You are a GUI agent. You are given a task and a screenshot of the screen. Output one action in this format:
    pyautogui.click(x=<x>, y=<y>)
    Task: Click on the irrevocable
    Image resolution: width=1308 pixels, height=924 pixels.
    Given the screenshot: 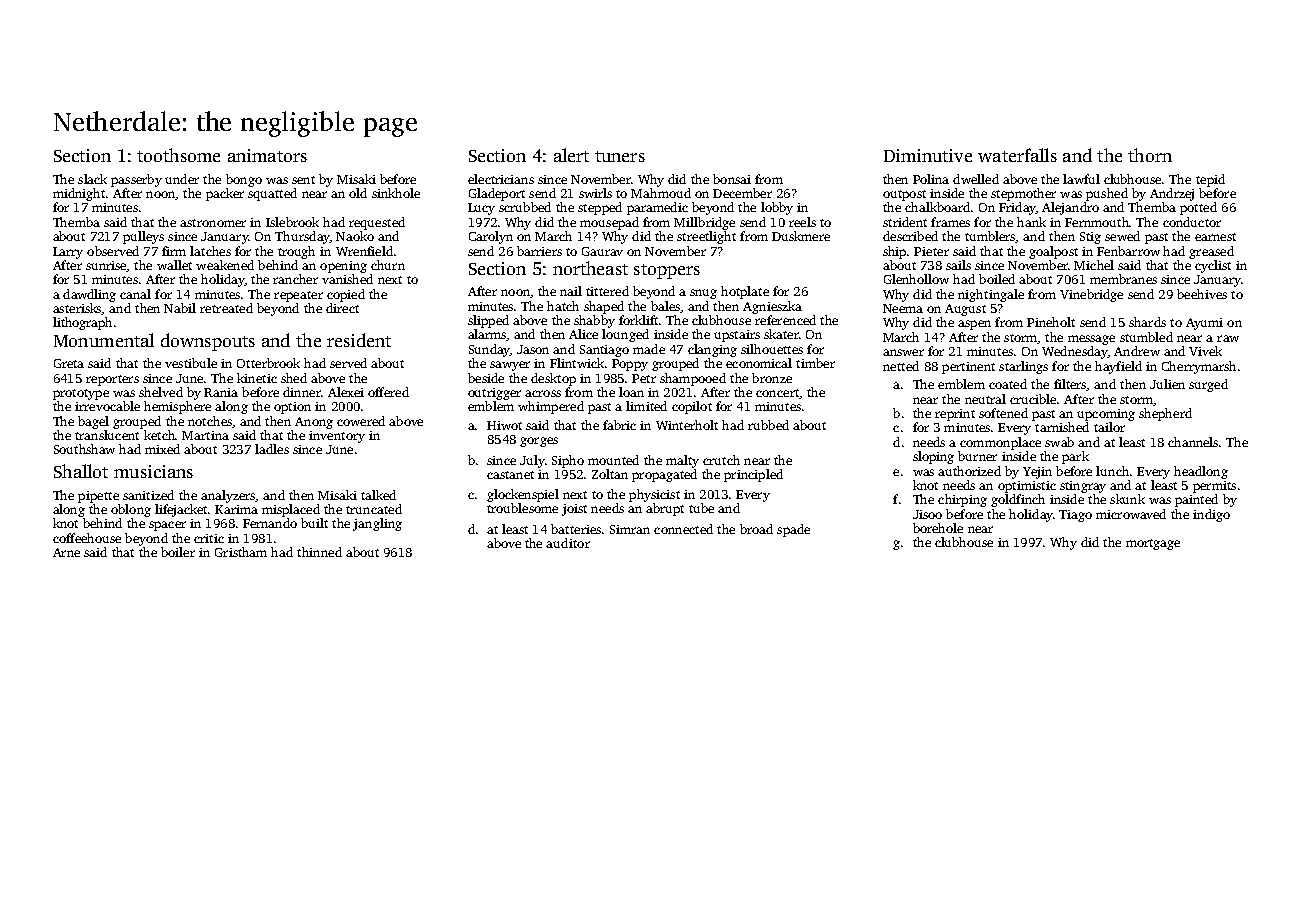 What is the action you would take?
    pyautogui.click(x=107, y=406)
